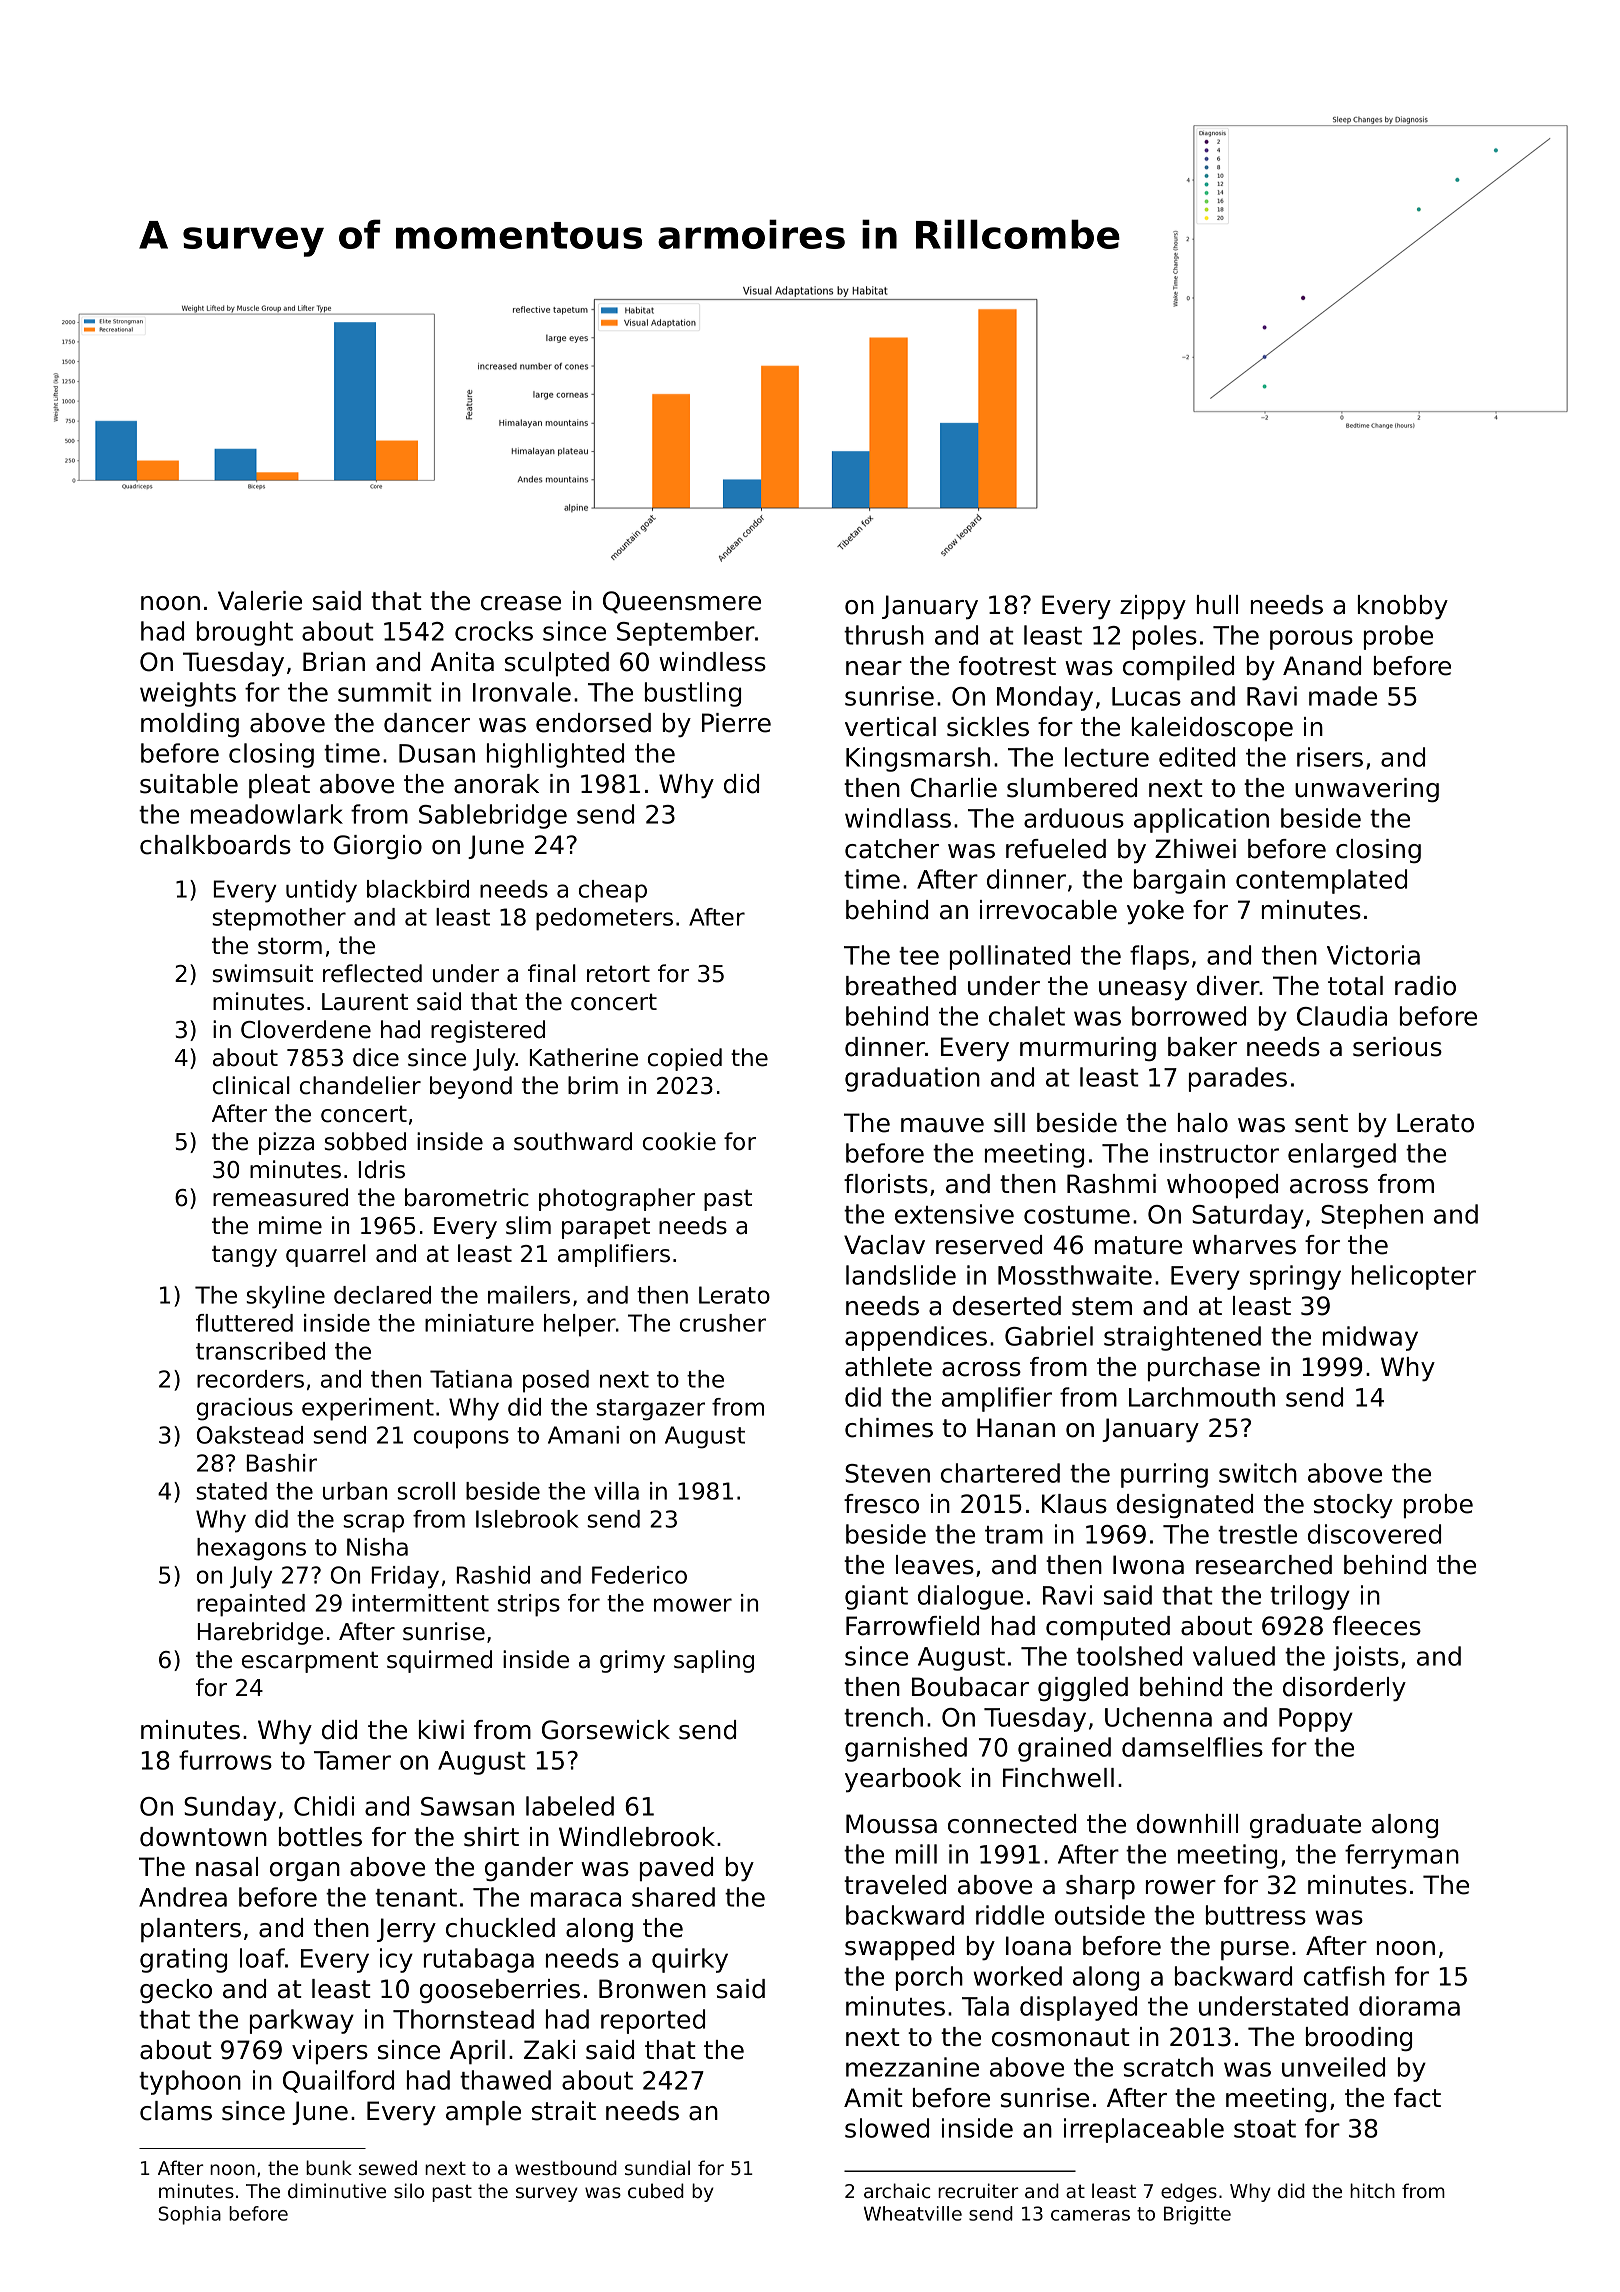 This screenshot has height=2292, width=1620. Describe the element at coordinates (651, 1410) in the screenshot. I see `stargazer` at that location.
